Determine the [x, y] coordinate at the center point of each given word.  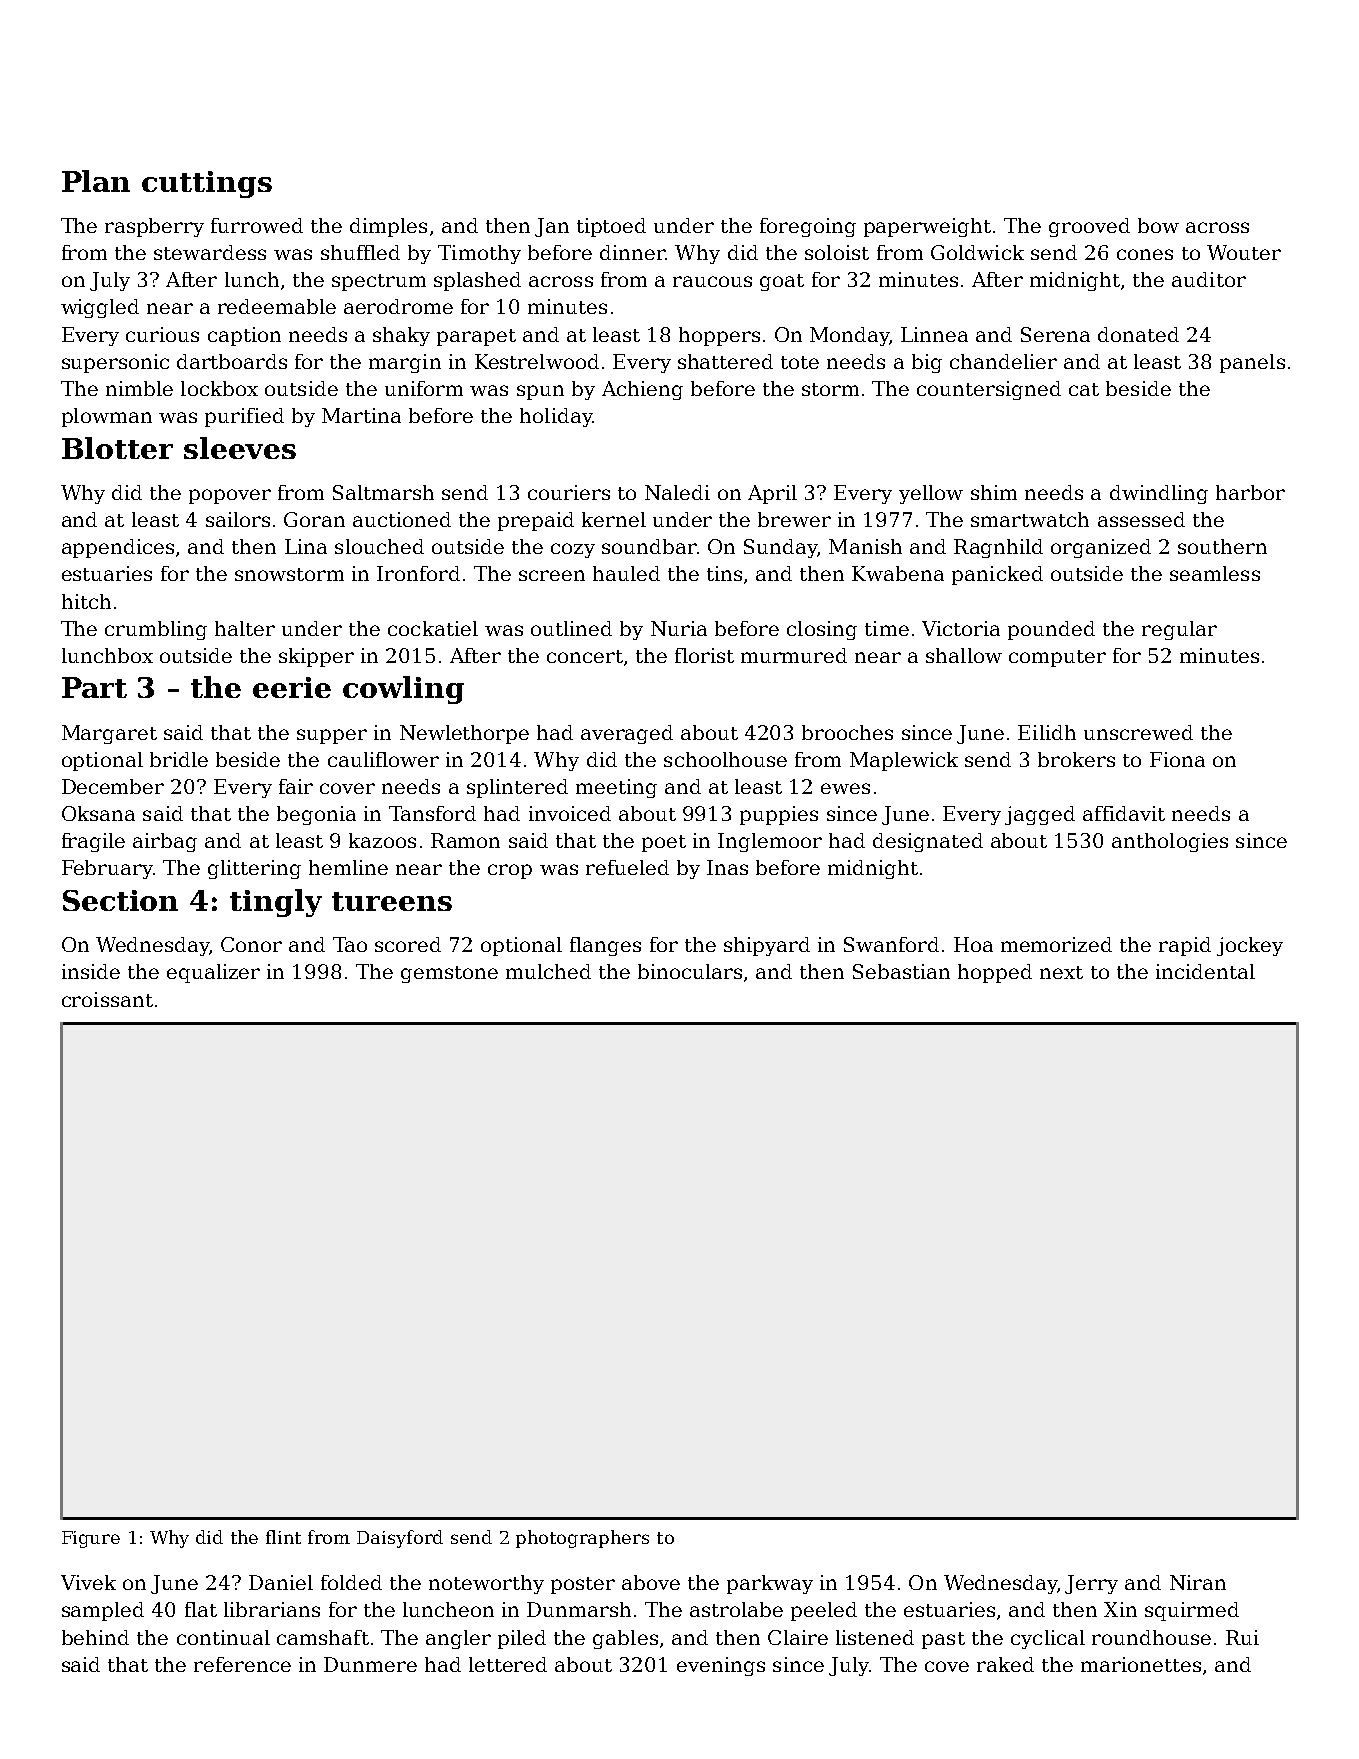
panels [1252, 363]
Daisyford [400, 1539]
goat [782, 282]
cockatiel [433, 628]
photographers [582, 1539]
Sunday [780, 548]
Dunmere [370, 1664]
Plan [96, 181]
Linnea [934, 334]
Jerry [1091, 1584]
